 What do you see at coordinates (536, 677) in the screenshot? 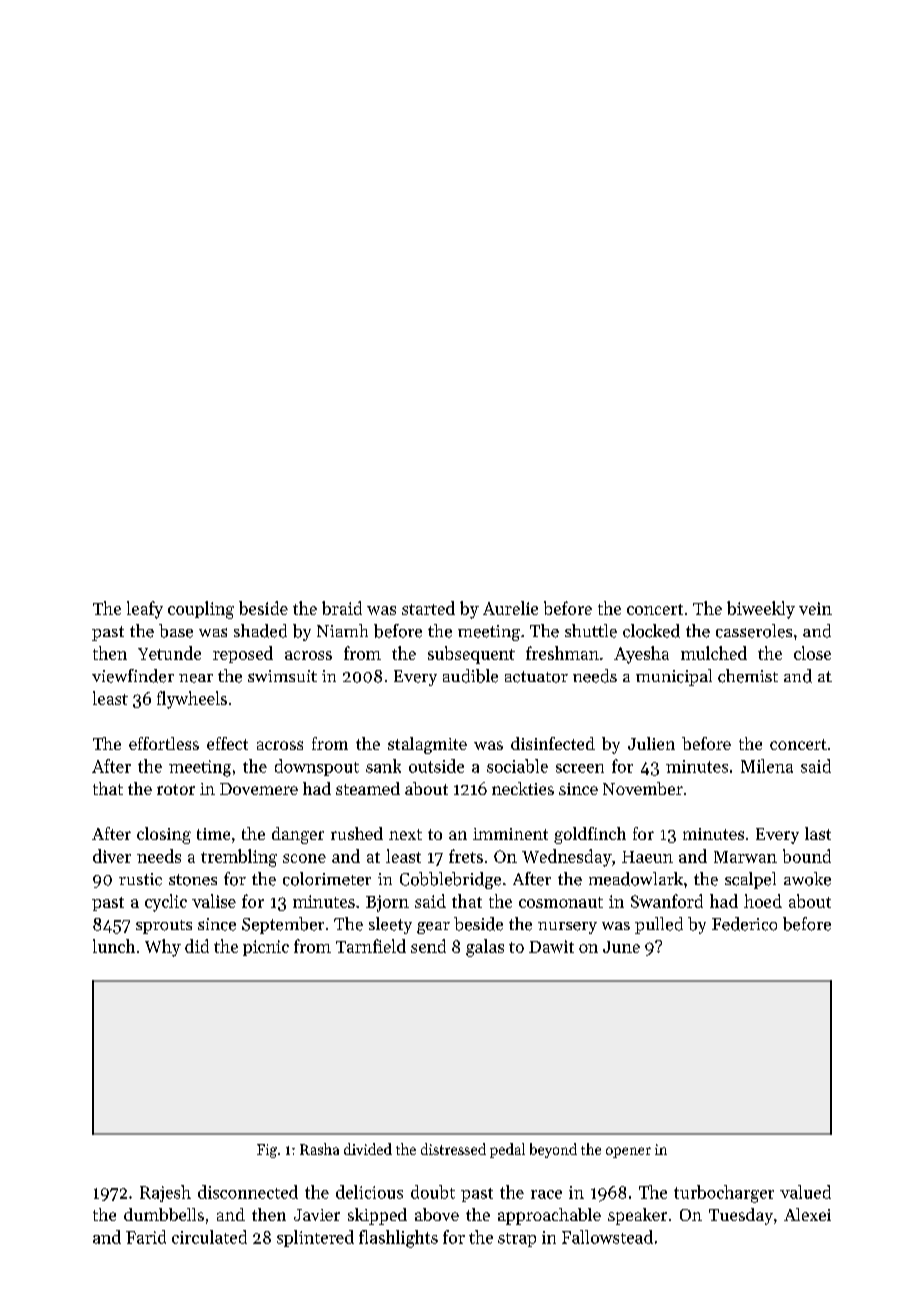
I see `actuator` at bounding box center [536, 677].
